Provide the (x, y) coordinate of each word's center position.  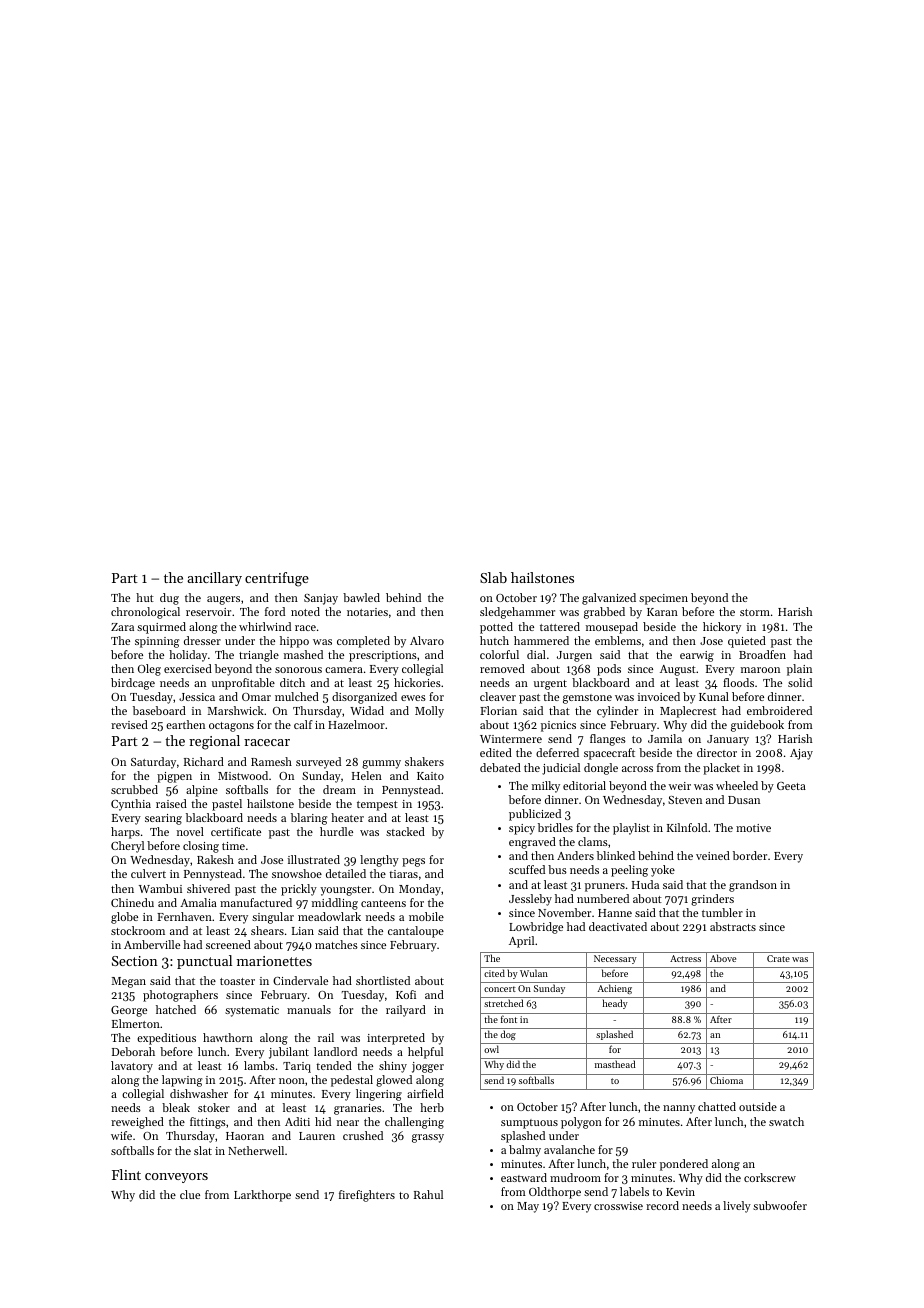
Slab (493, 577)
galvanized (609, 599)
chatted (717, 1106)
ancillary (214, 579)
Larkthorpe (262, 1196)
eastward (524, 1177)
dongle (601, 769)
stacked (405, 831)
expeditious (166, 1039)
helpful (425, 1053)
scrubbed (134, 789)
